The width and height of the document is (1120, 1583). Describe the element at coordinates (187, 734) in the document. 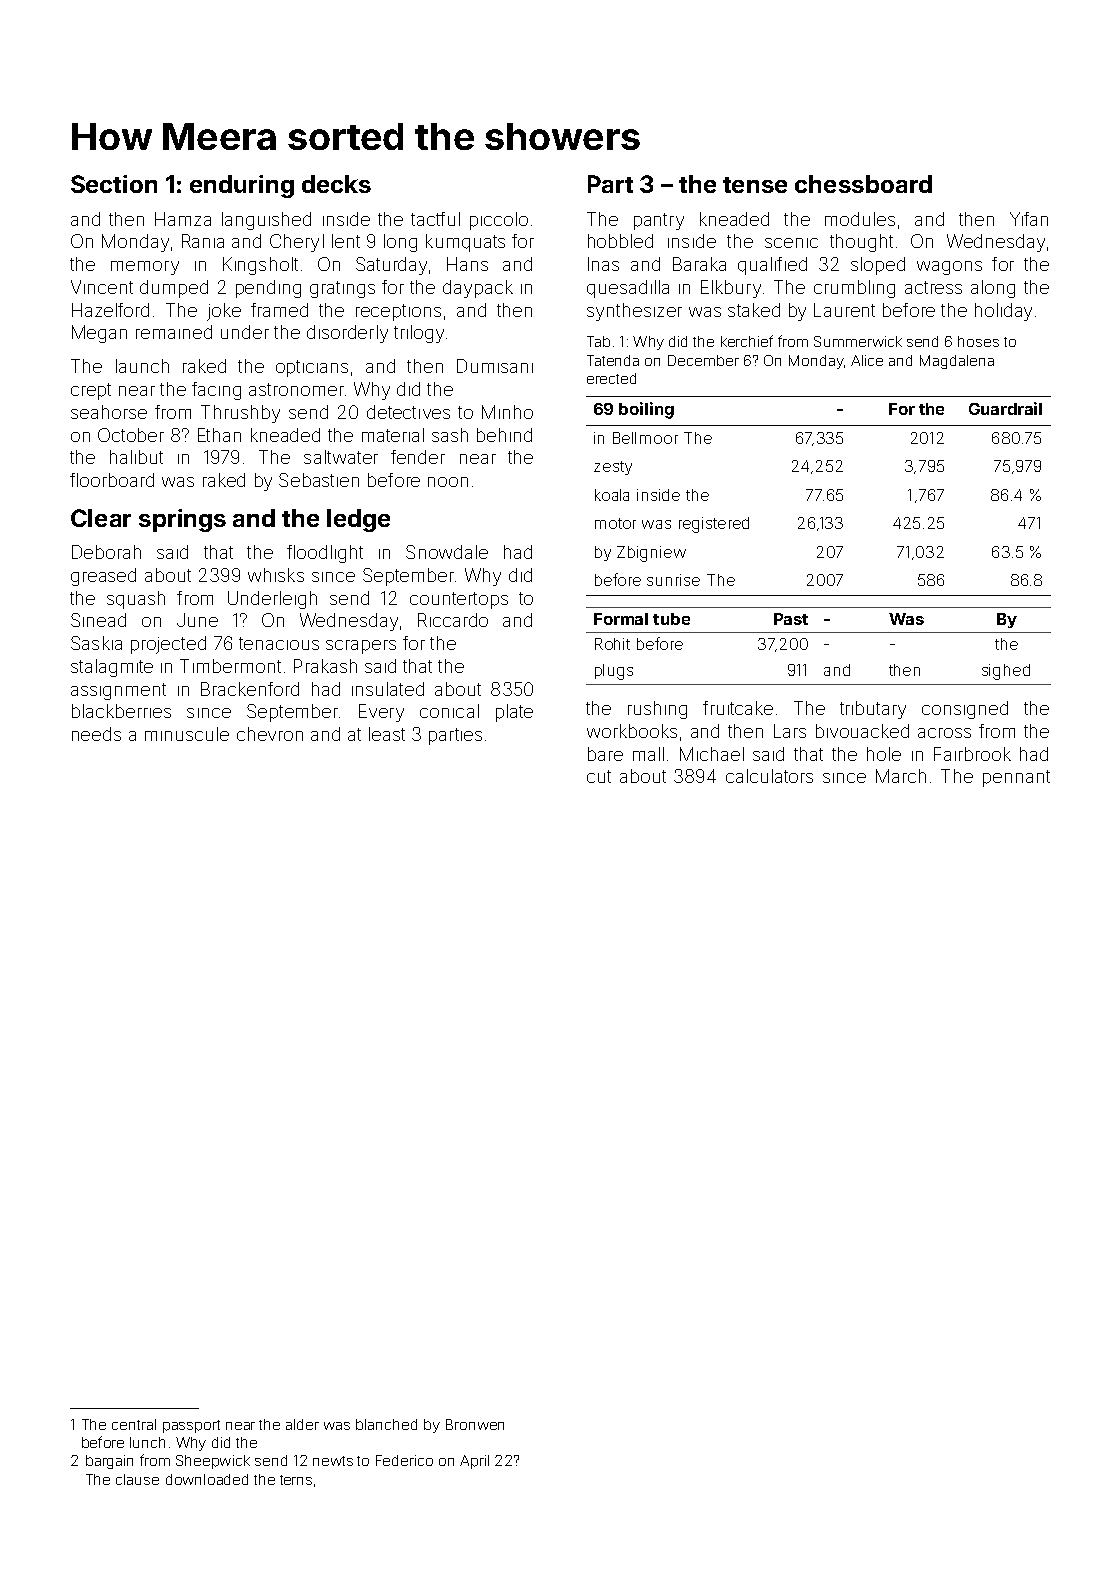

I see `minuscule` at that location.
